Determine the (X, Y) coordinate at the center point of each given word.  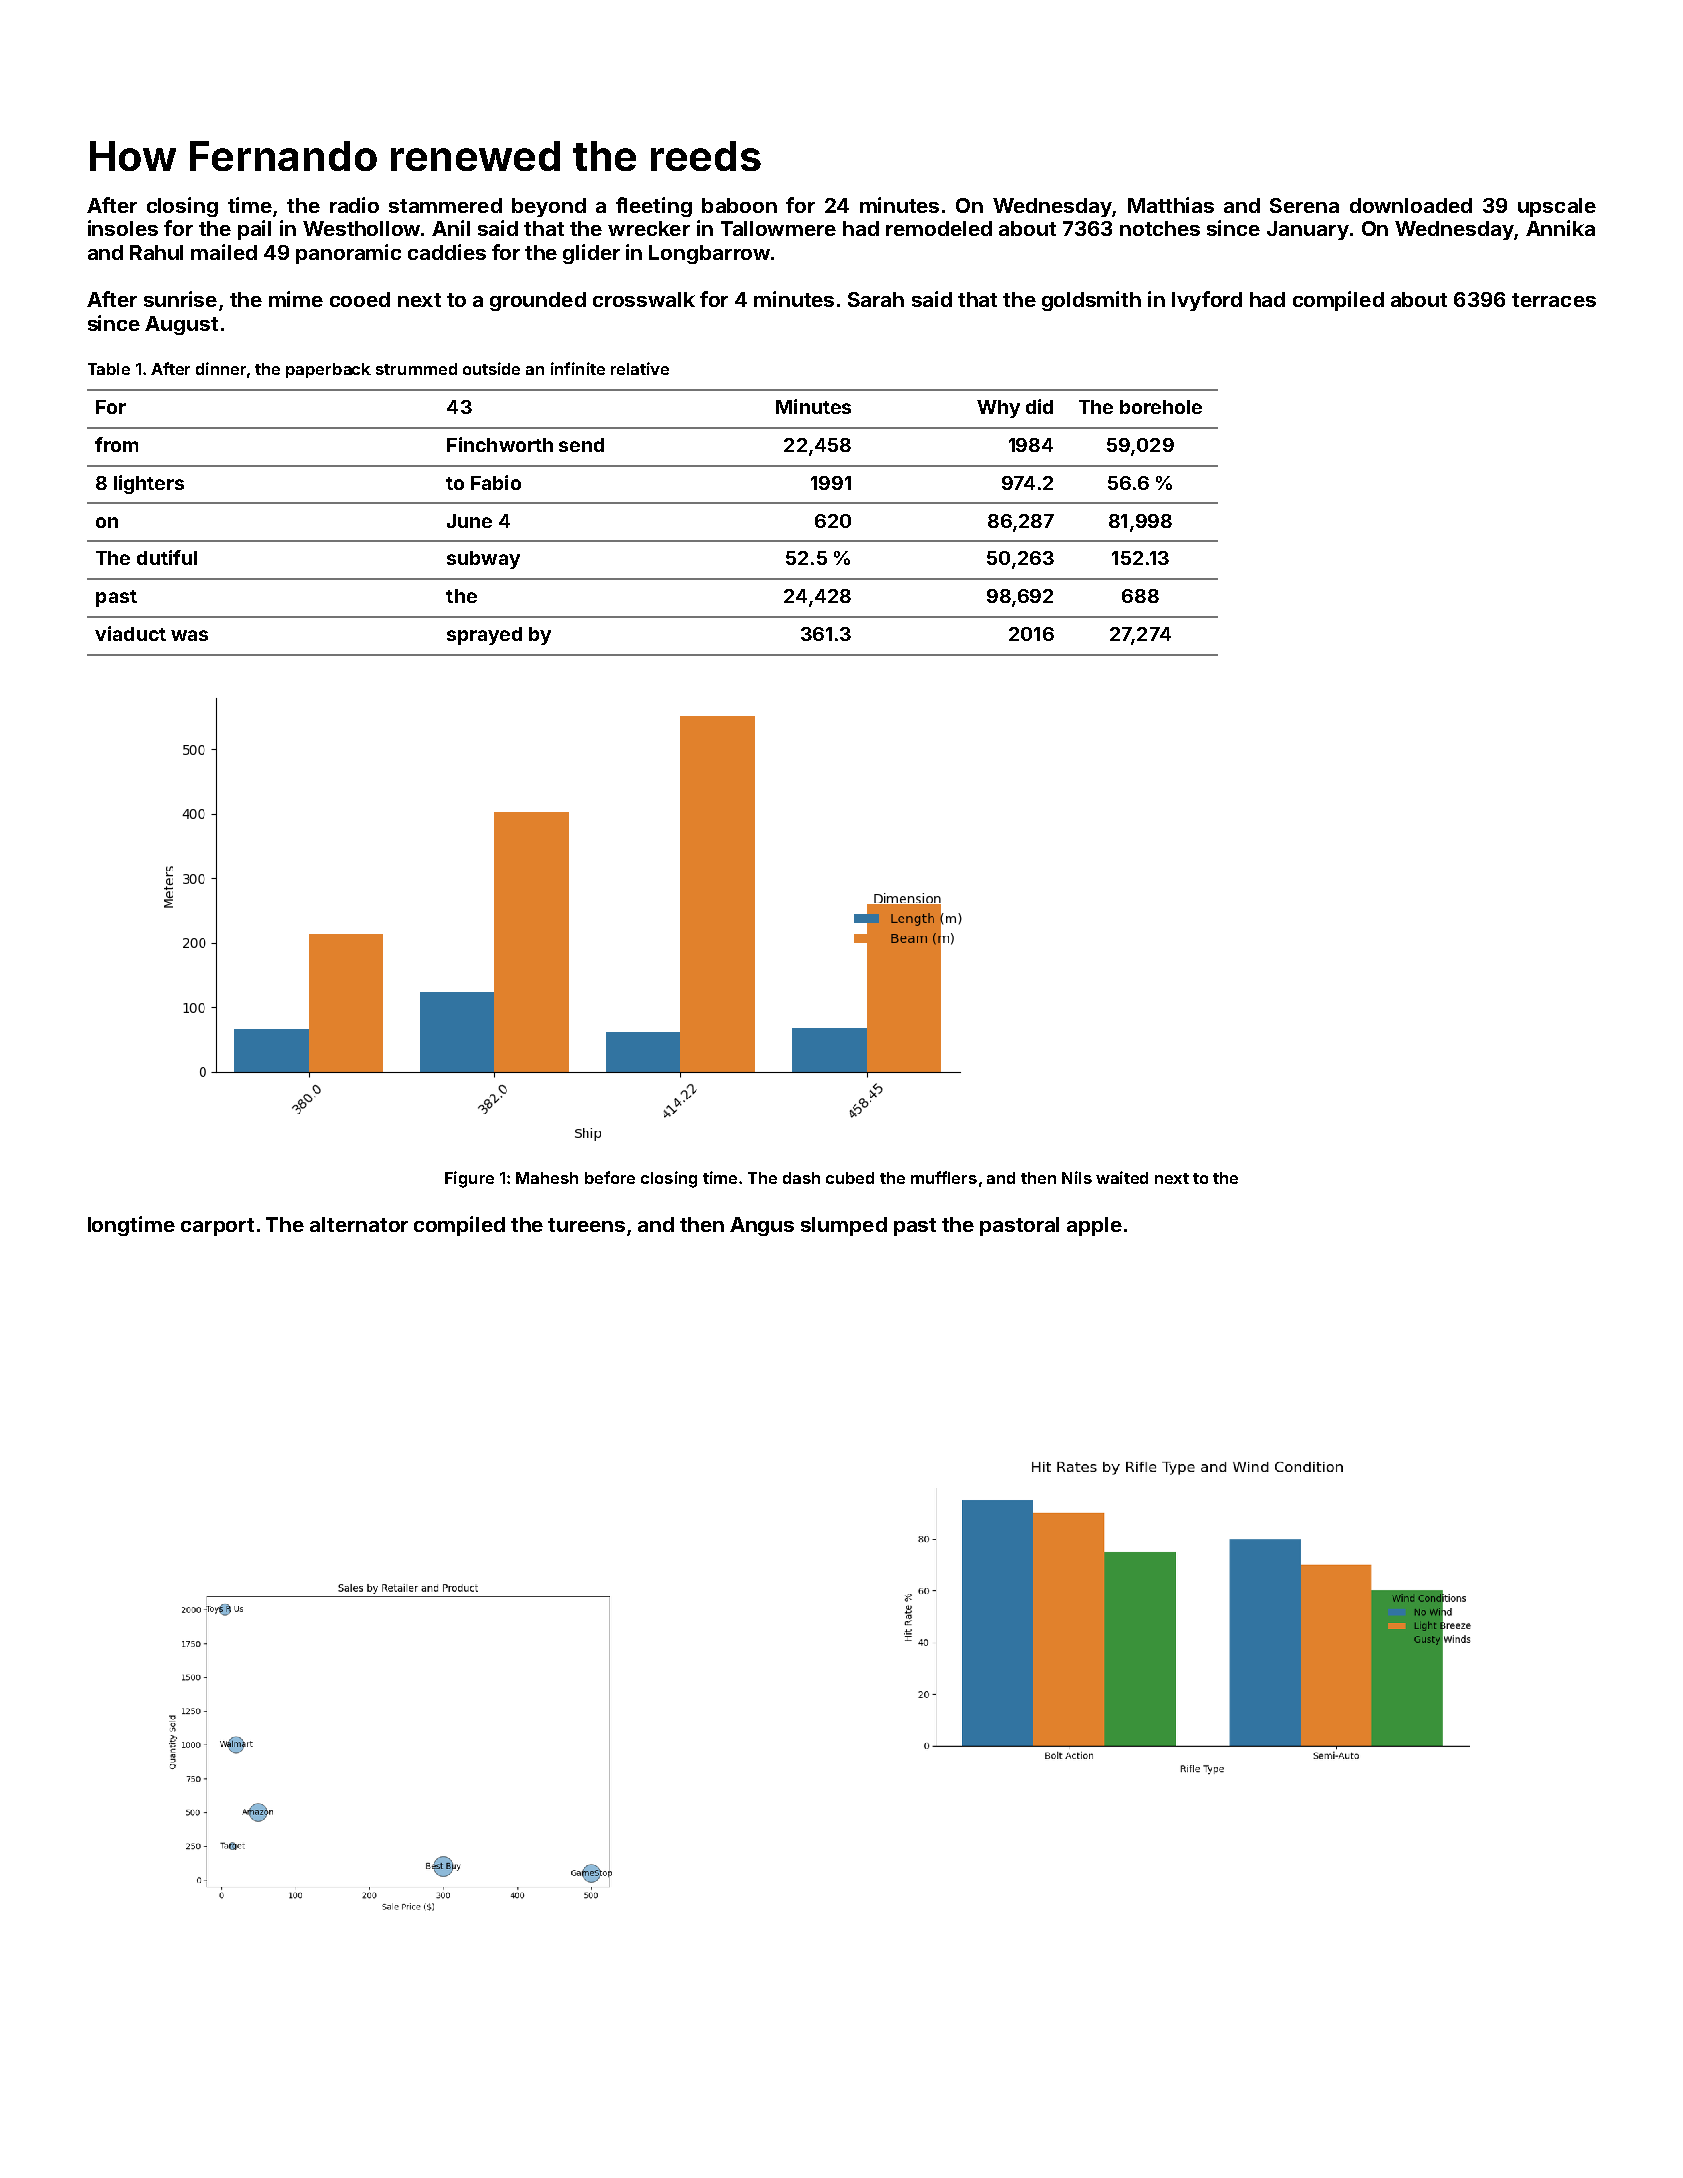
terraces (1554, 300)
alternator (359, 1224)
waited (1122, 1177)
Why (998, 409)
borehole (1161, 407)
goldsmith (1091, 301)
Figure (469, 1179)
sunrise (180, 299)
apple (1094, 1226)
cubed (850, 1178)
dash (801, 1178)
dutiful (167, 557)
